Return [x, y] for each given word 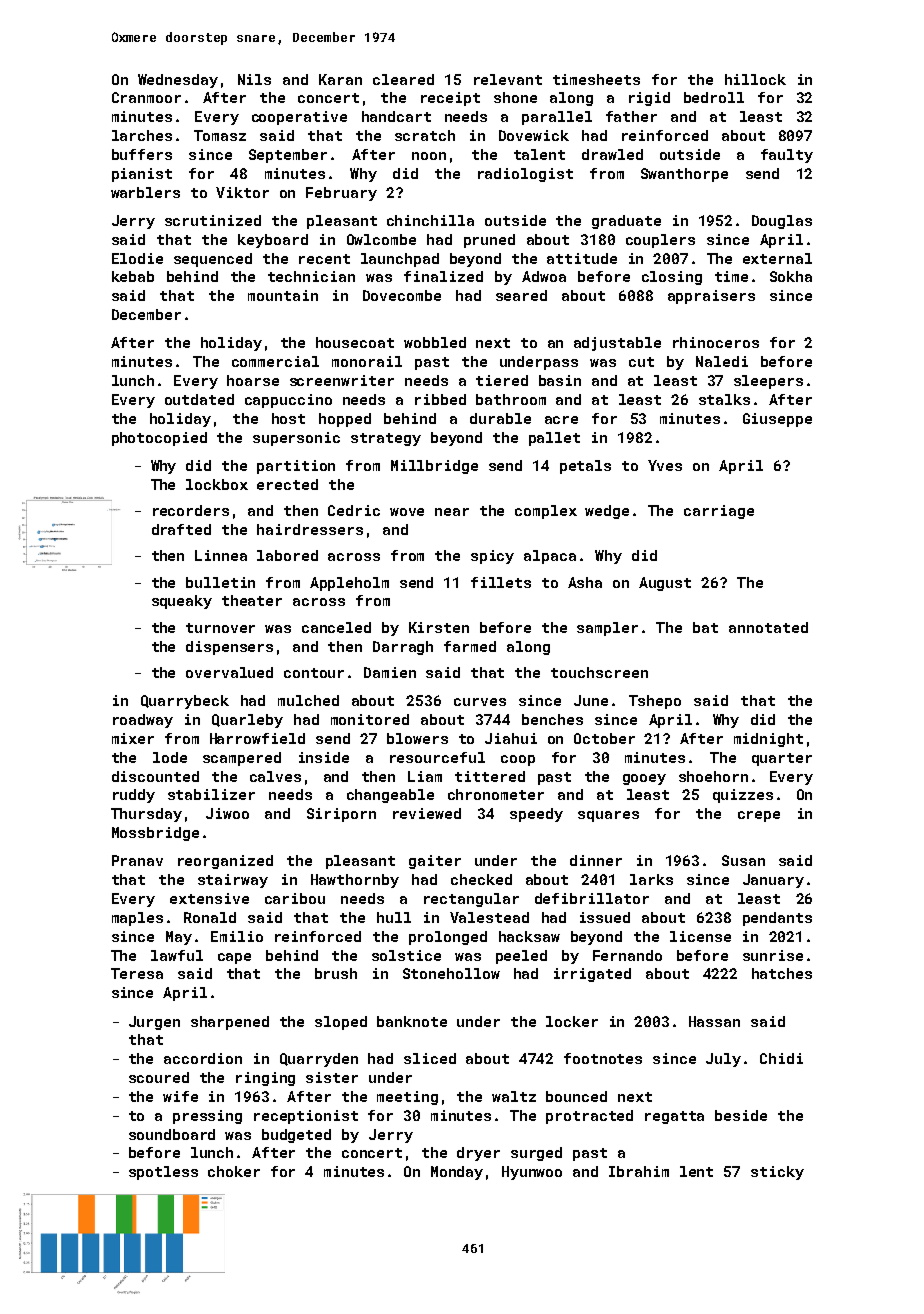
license [700, 936]
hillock [755, 79]
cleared [403, 79]
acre [561, 420]
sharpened [230, 1023]
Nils [254, 79]
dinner [596, 860]
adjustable [617, 344]
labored [287, 555]
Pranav [137, 860]
